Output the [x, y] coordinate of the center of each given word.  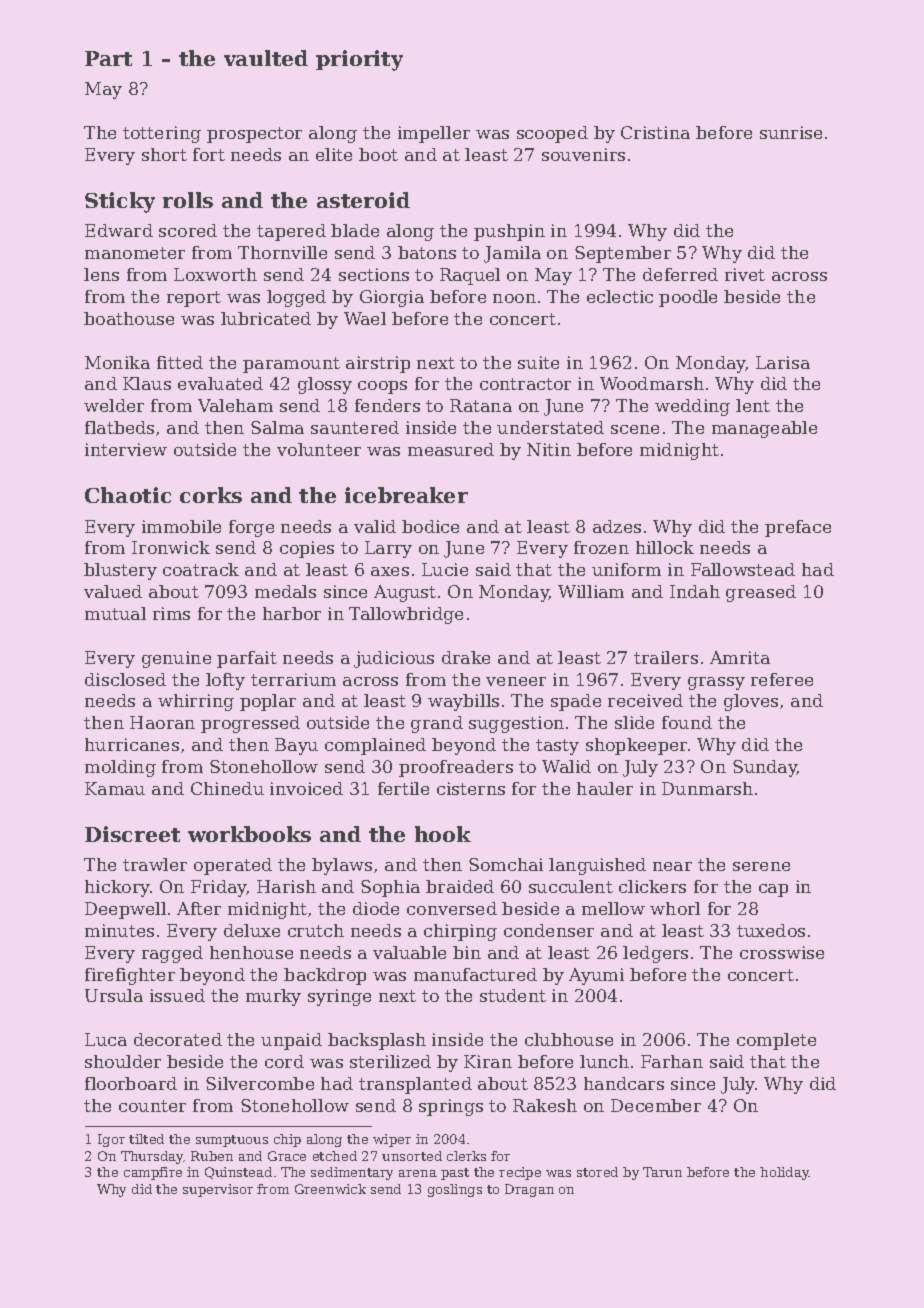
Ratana [481, 405]
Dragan [529, 1190]
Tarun [662, 1172]
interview [126, 449]
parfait [247, 659]
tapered [291, 232]
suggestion [516, 724]
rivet [745, 274]
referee [782, 679]
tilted [146, 1139]
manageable [764, 429]
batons [427, 252]
